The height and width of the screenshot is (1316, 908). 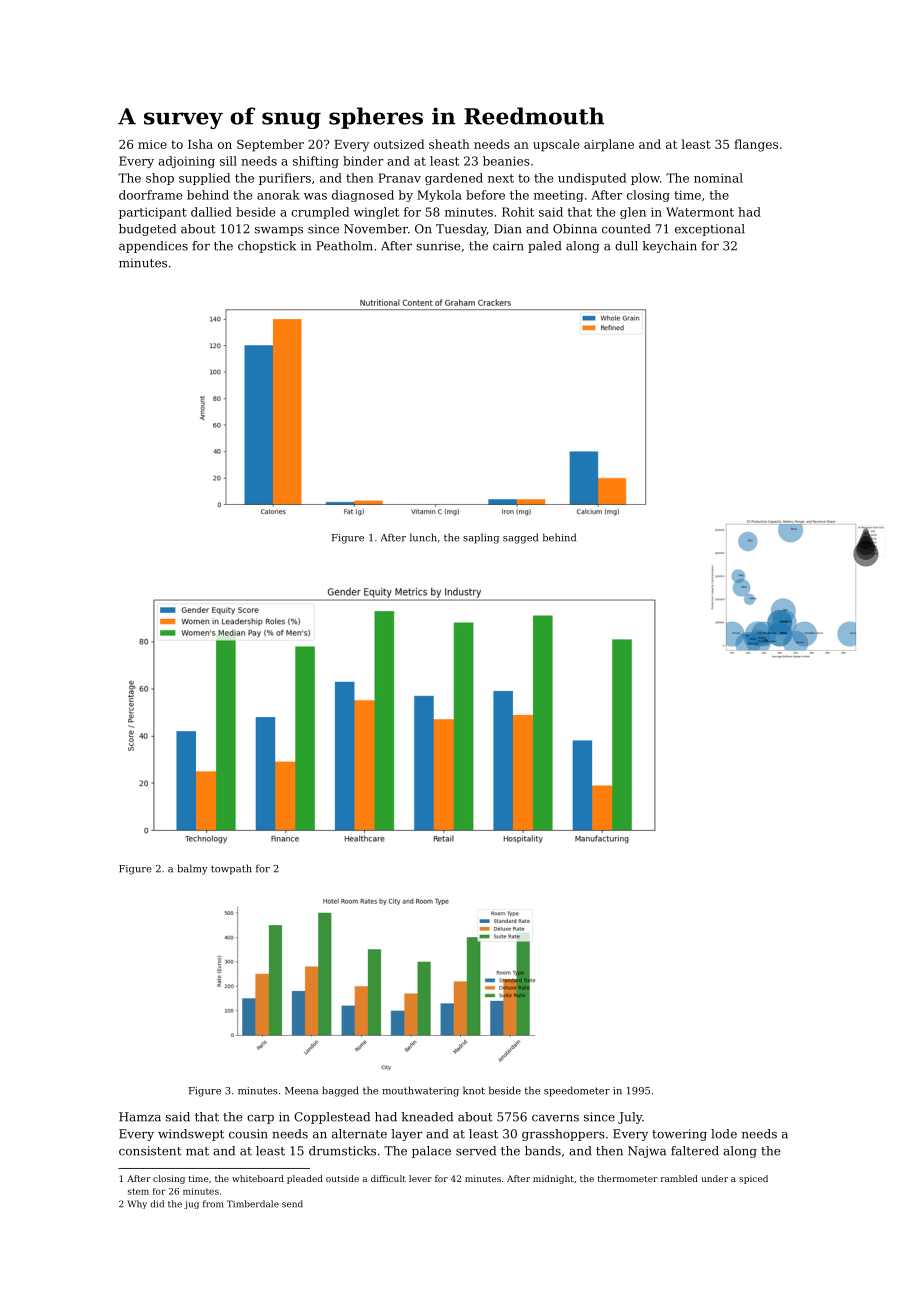 What do you see at coordinates (520, 538) in the screenshot?
I see `sagged` at bounding box center [520, 538].
